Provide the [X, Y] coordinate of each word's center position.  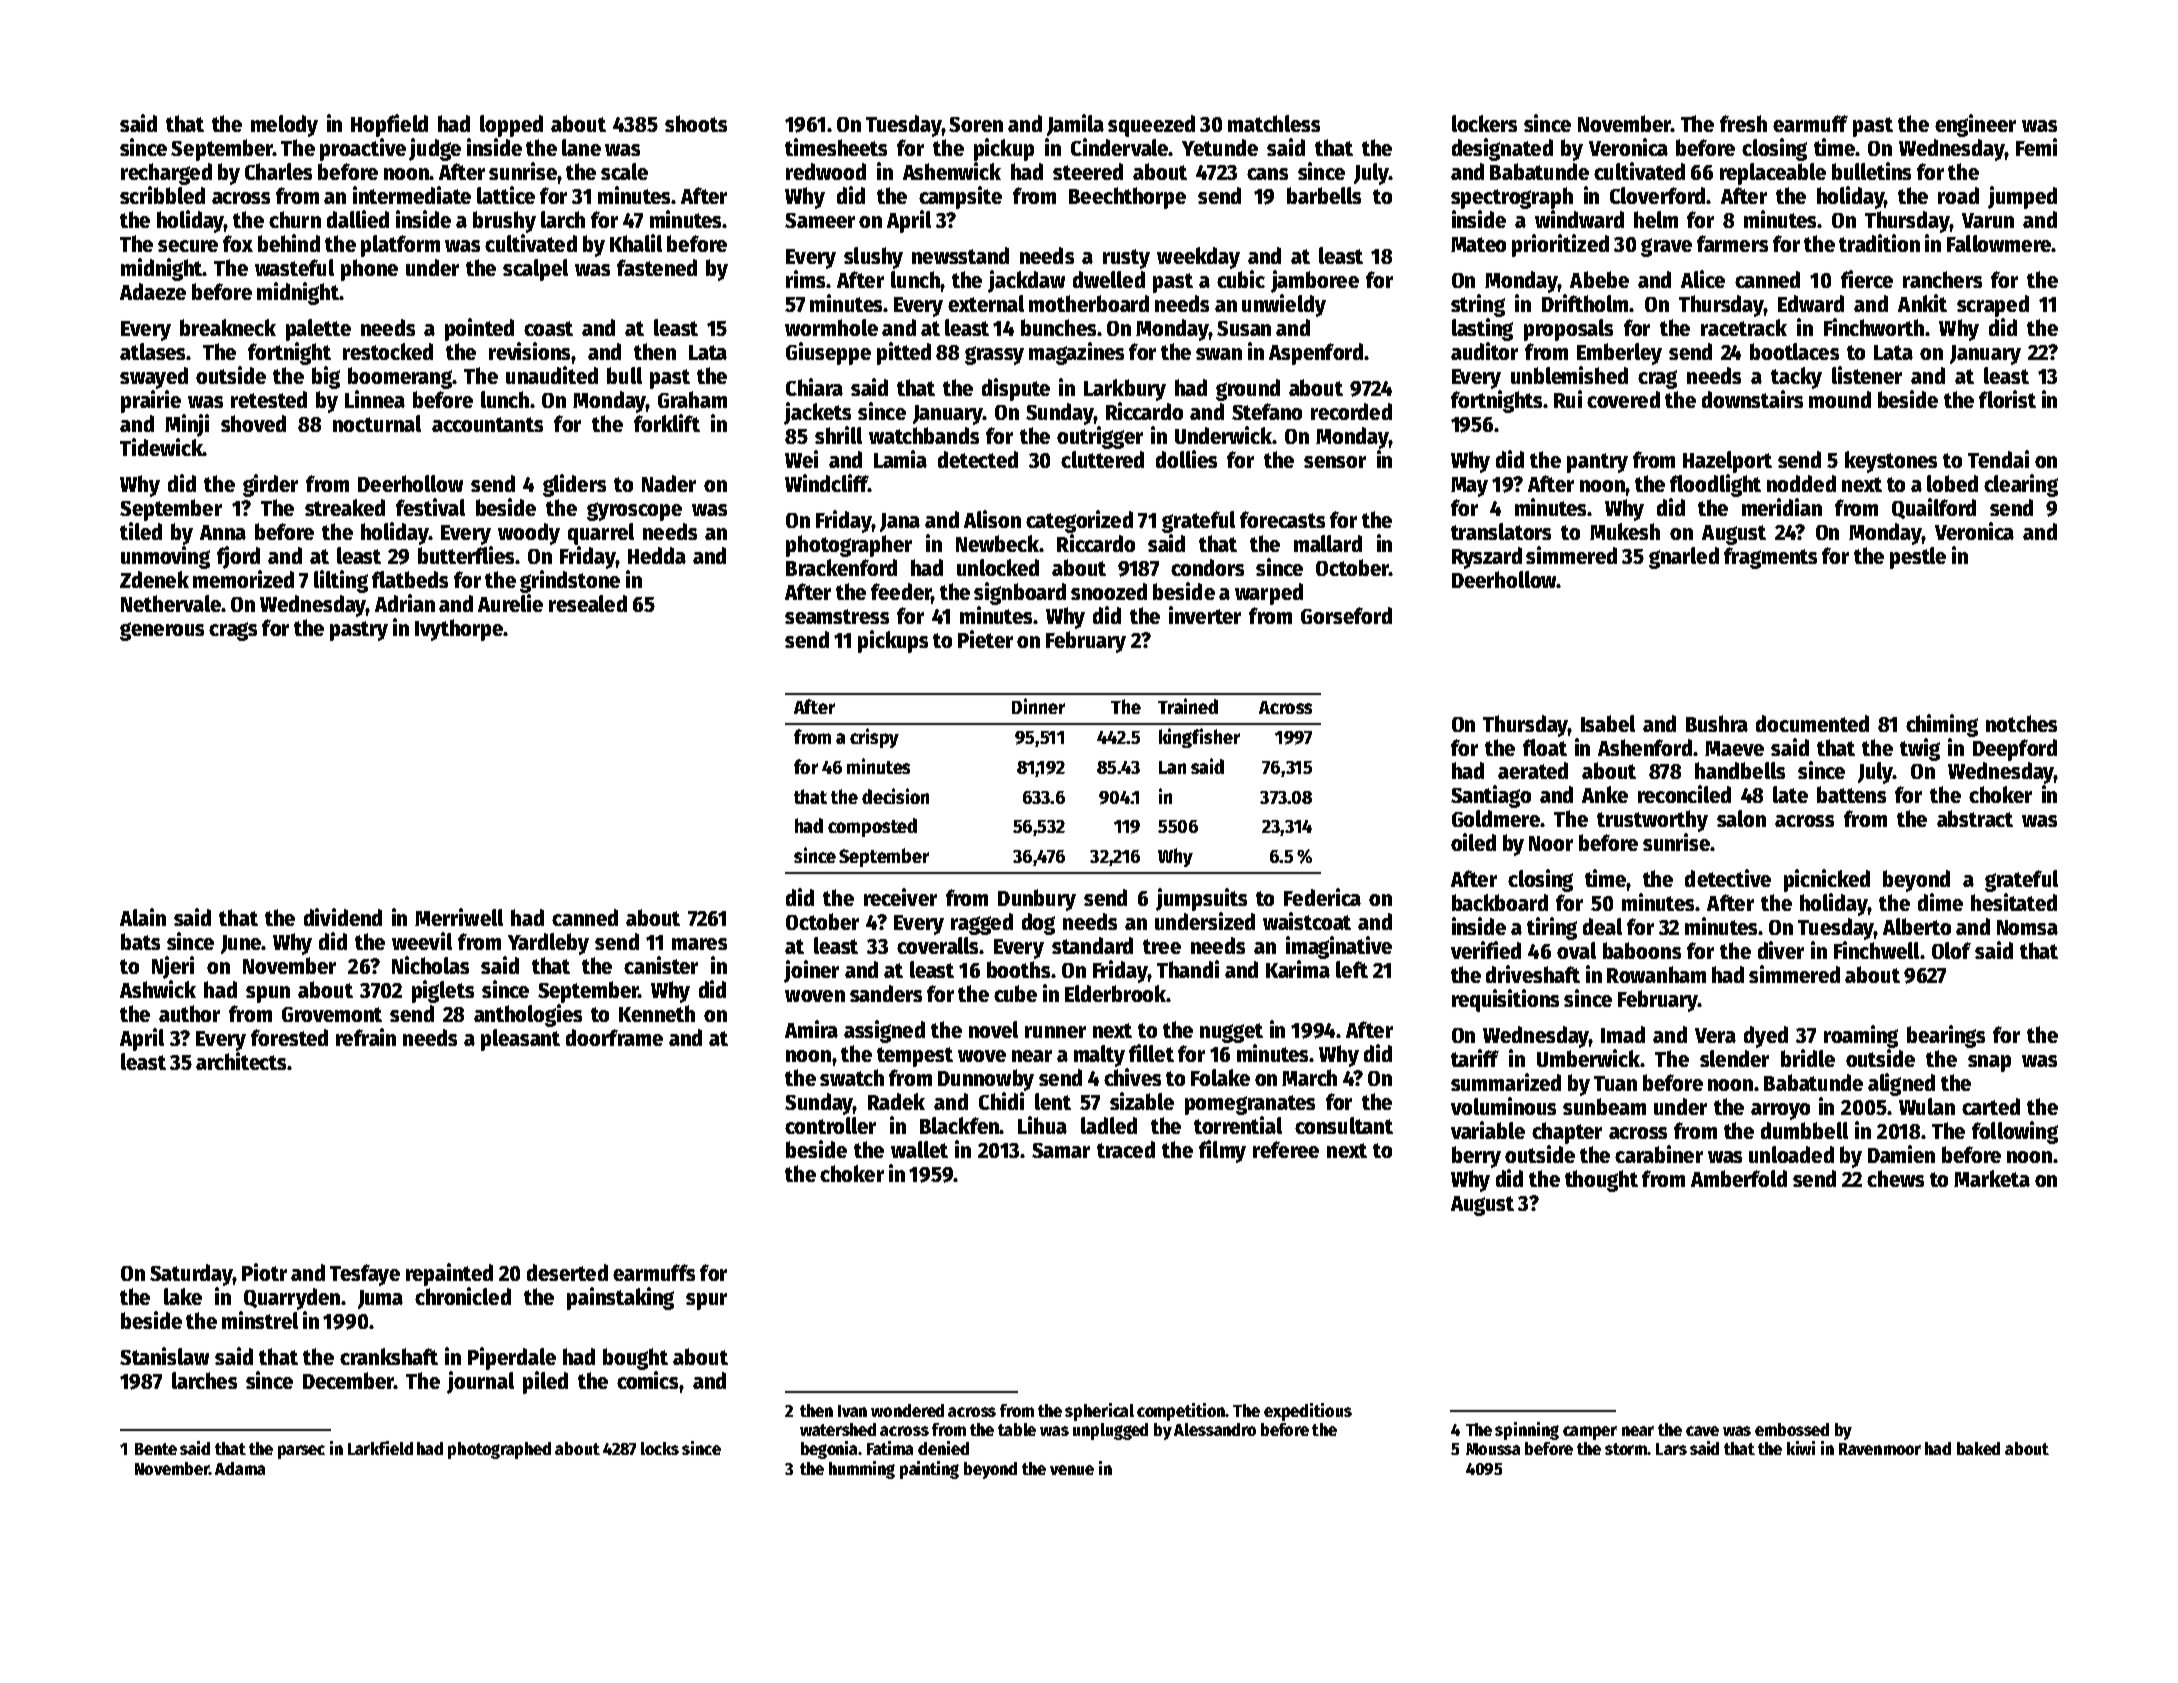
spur [706, 1301]
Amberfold [1739, 1178]
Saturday [191, 1275]
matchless [1274, 123]
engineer [1975, 125]
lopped [511, 126]
